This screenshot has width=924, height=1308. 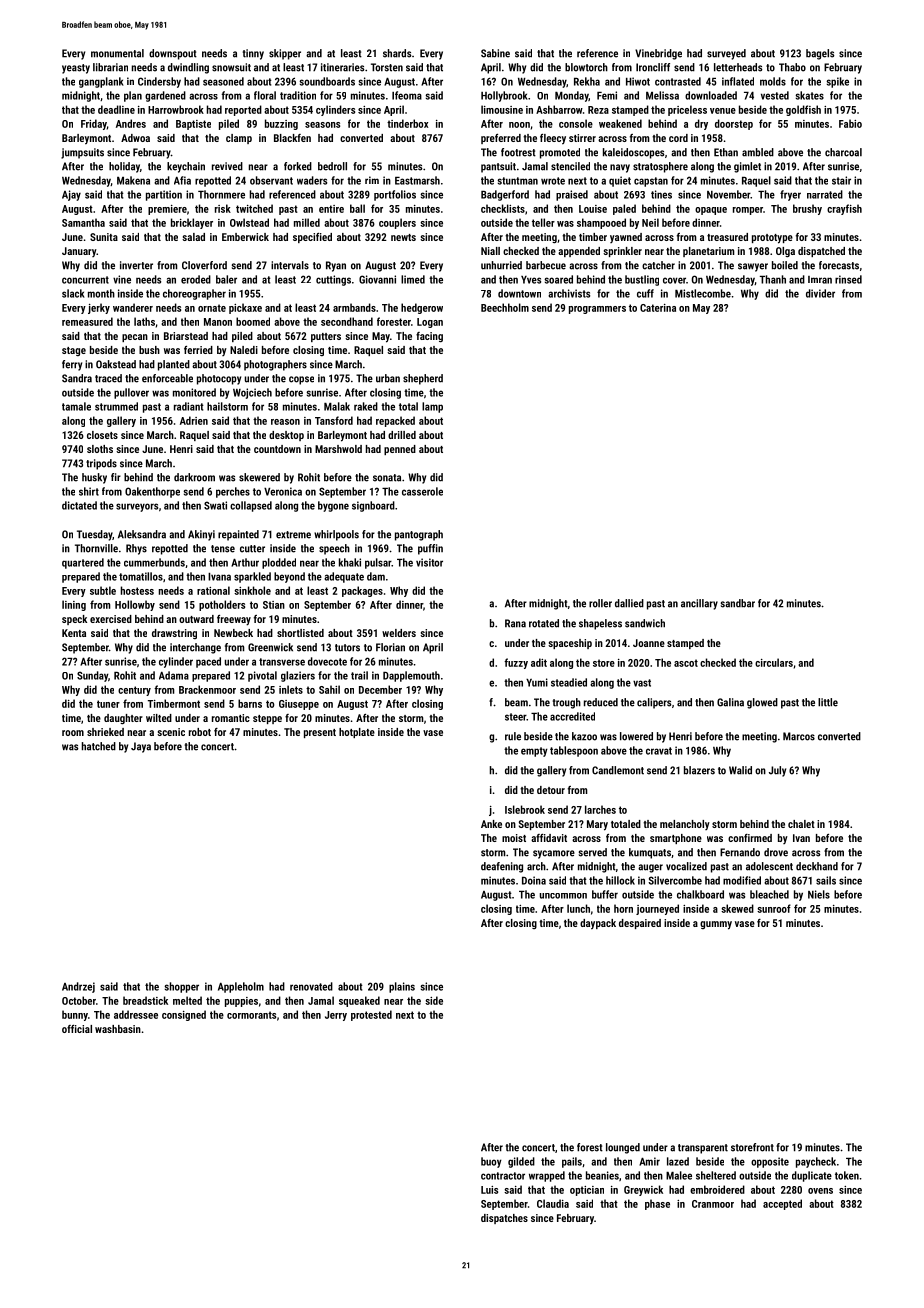 I want to click on Kenta, so click(x=74, y=633).
